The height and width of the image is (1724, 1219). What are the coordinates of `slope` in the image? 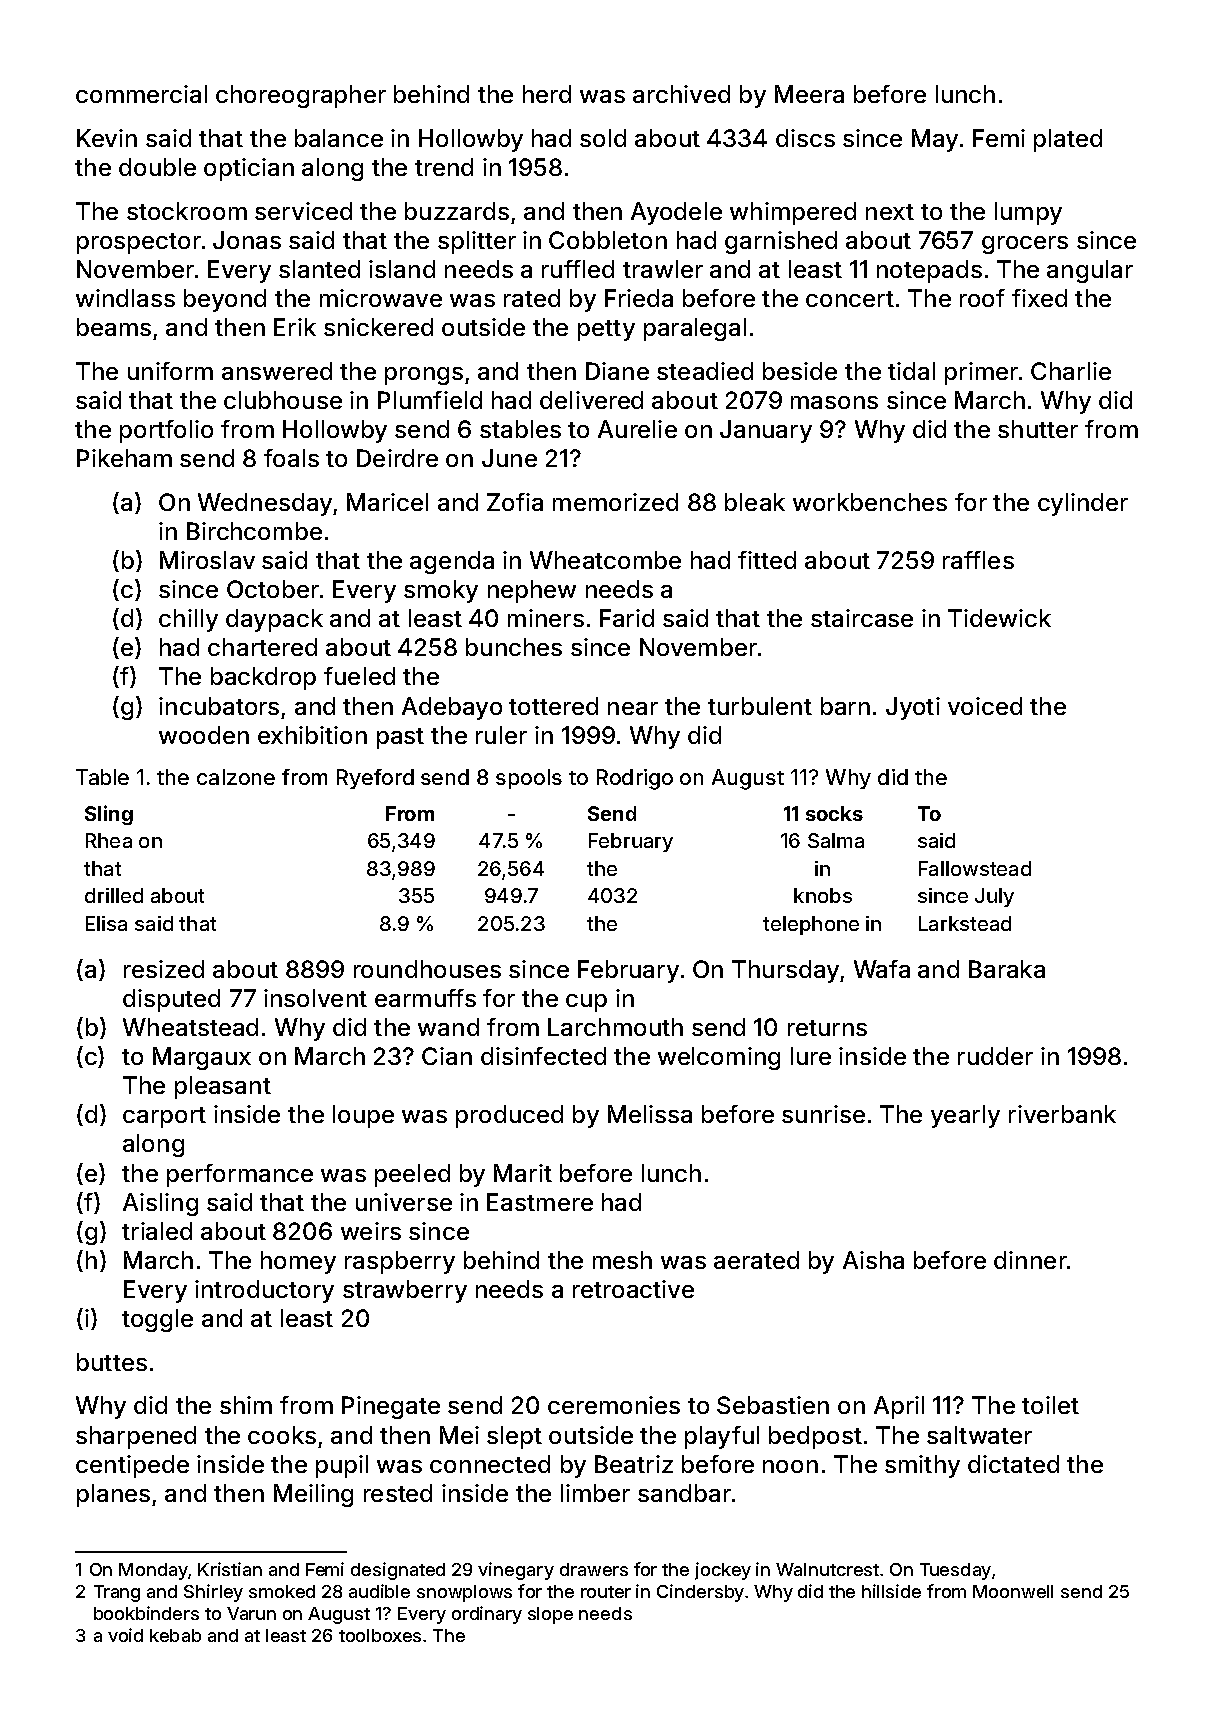 It's located at (550, 1615).
